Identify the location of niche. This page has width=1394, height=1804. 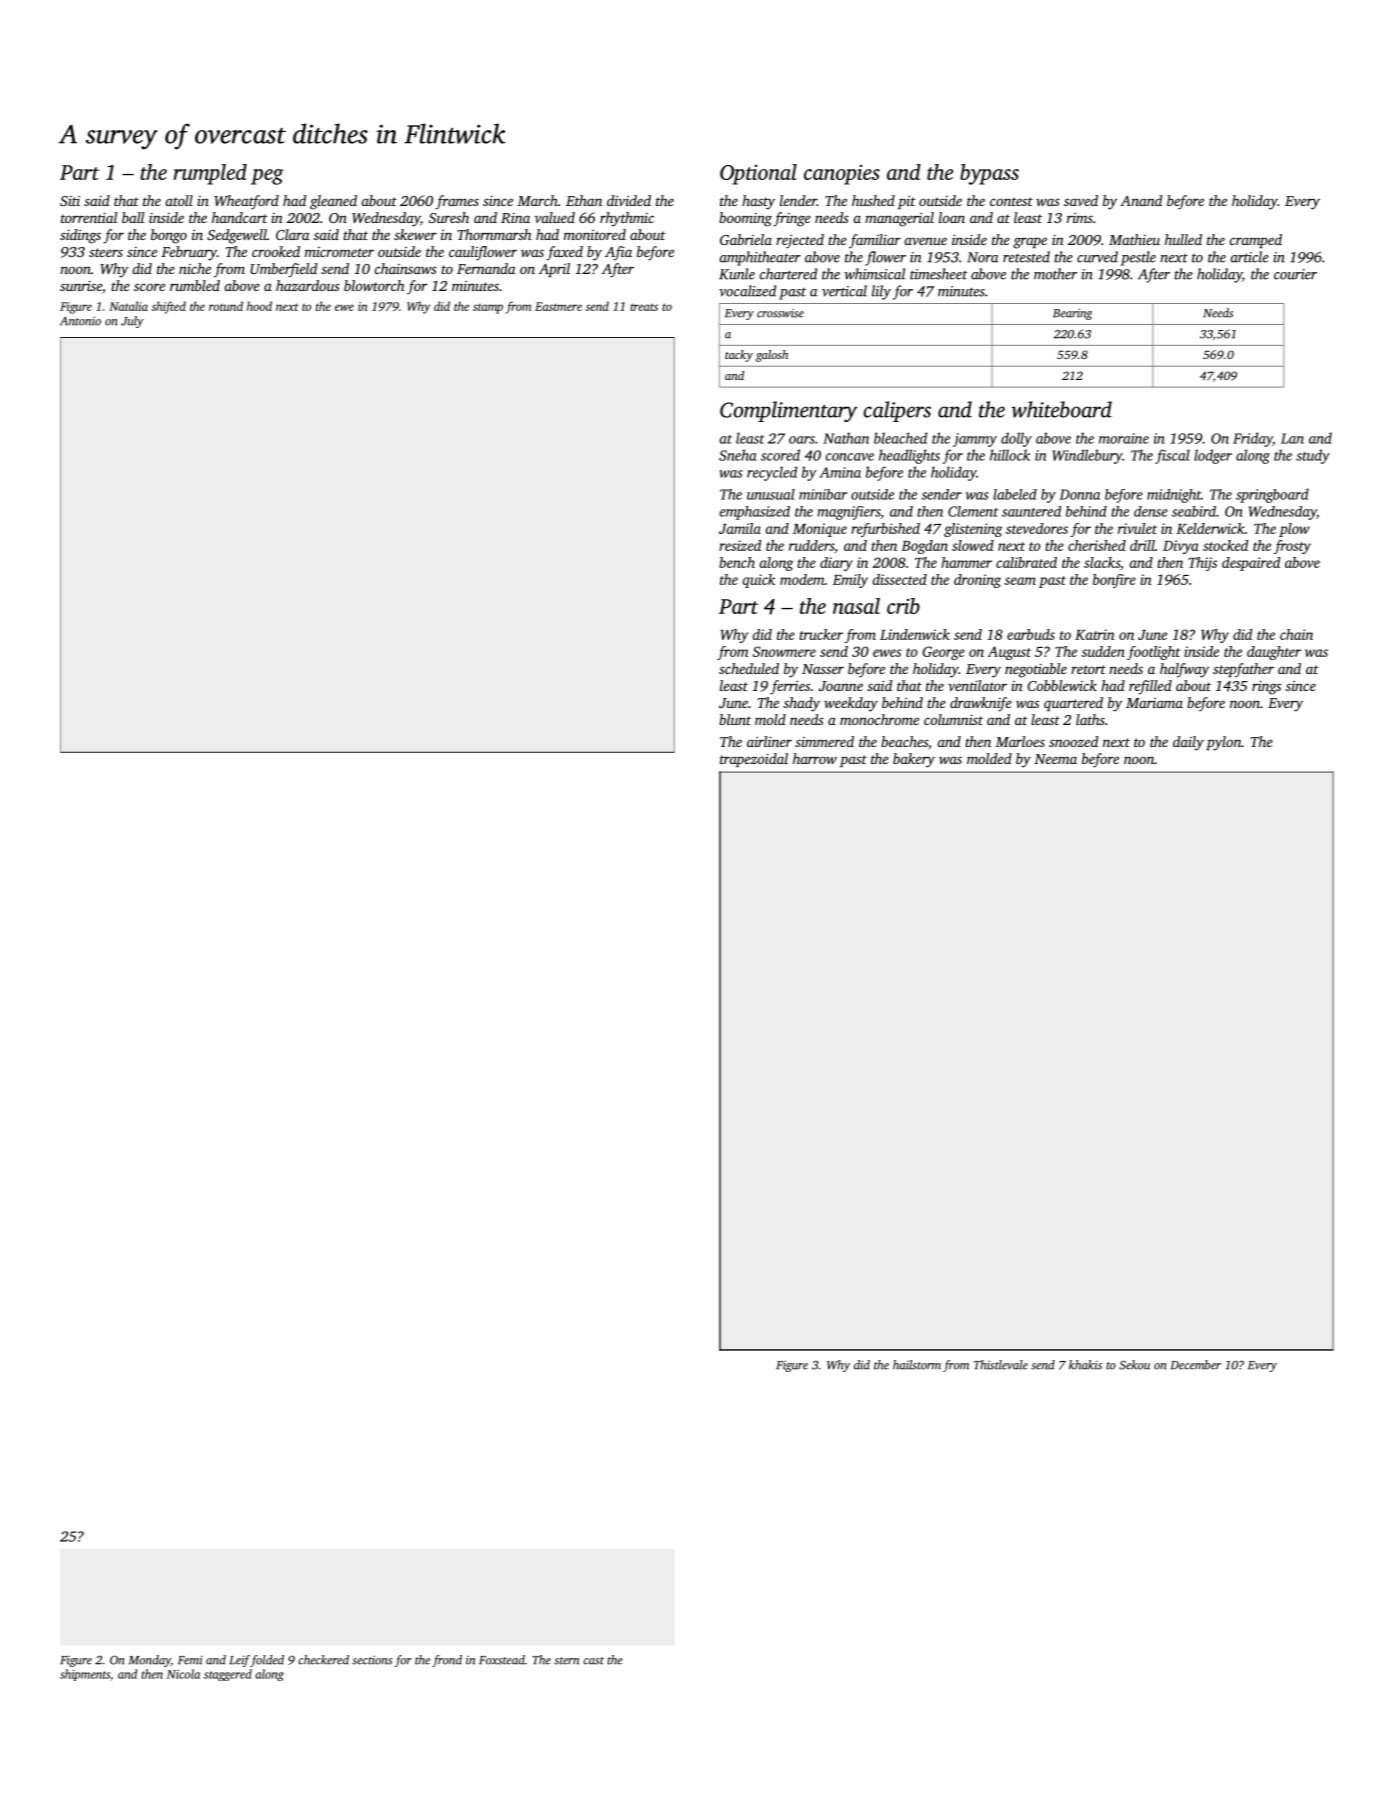
(195, 268).
